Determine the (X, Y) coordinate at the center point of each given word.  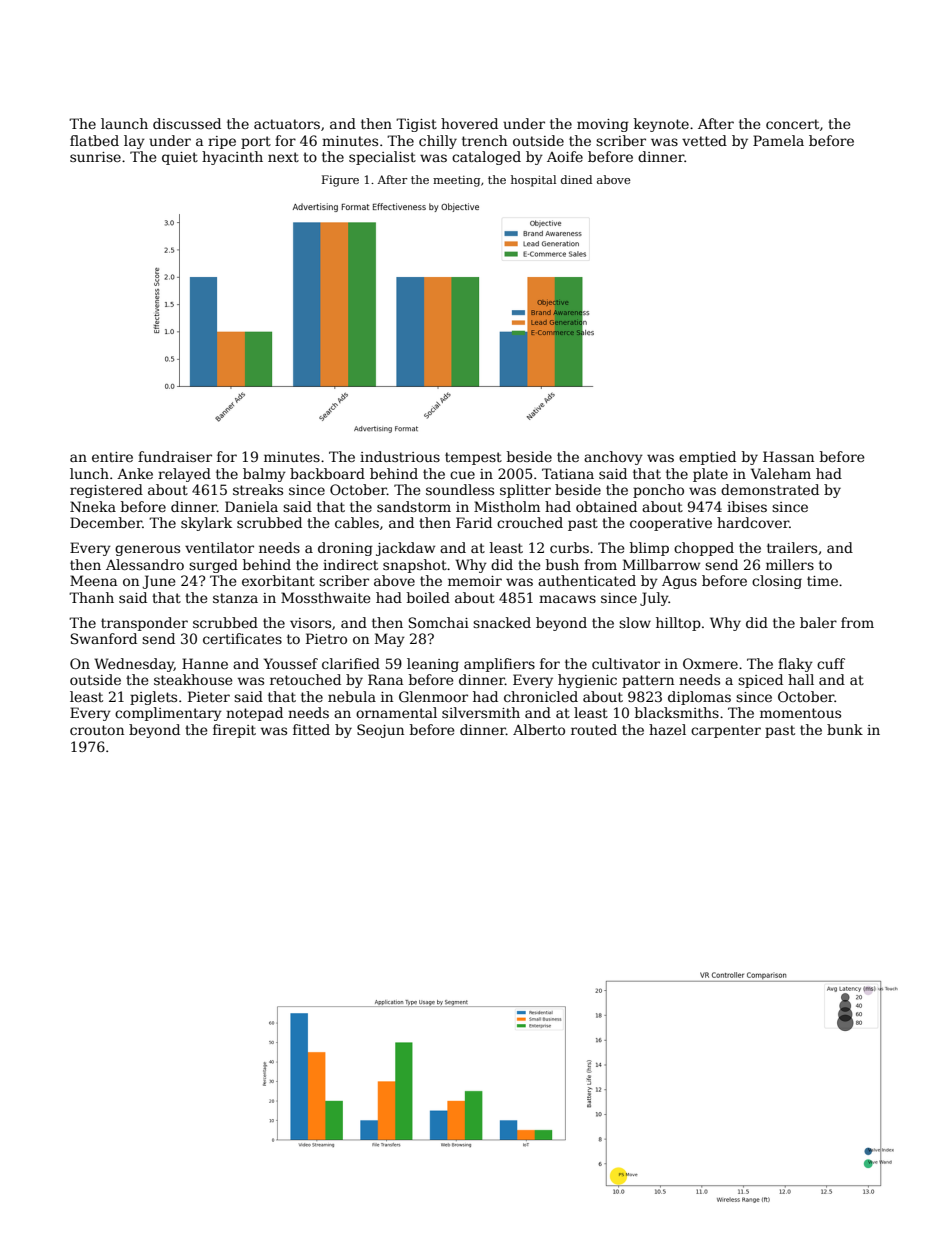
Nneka (93, 506)
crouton (97, 730)
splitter (525, 491)
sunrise (95, 157)
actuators (287, 124)
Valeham (781, 473)
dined (576, 179)
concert (792, 124)
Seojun (380, 731)
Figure (340, 181)
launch (124, 123)
